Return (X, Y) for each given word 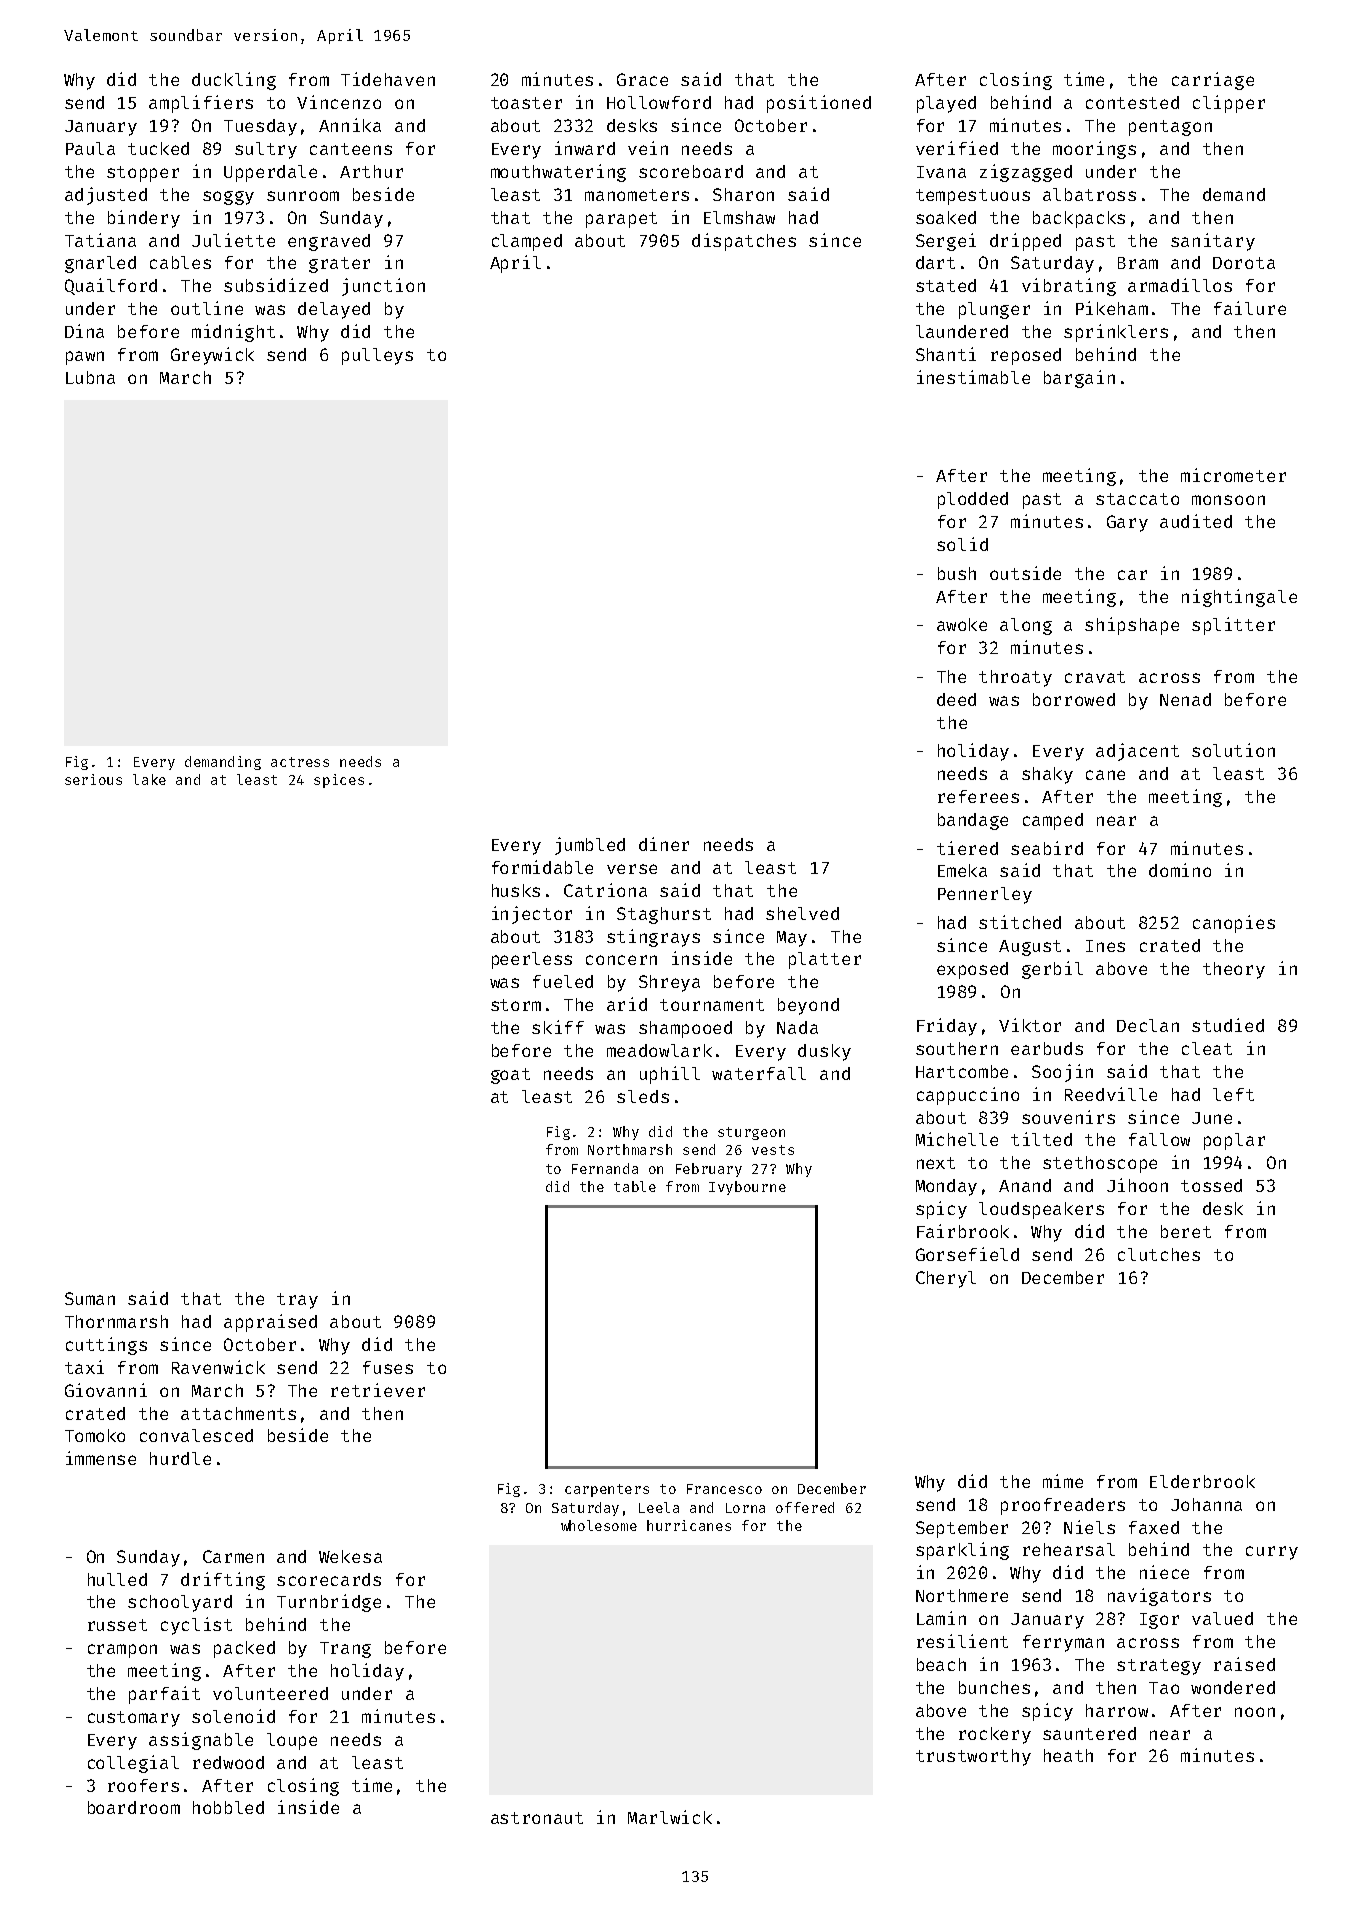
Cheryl (946, 1279)
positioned (819, 104)
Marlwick (670, 1817)
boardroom (134, 1807)
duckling (234, 81)
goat (510, 1076)
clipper (1229, 104)
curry (1272, 1553)
